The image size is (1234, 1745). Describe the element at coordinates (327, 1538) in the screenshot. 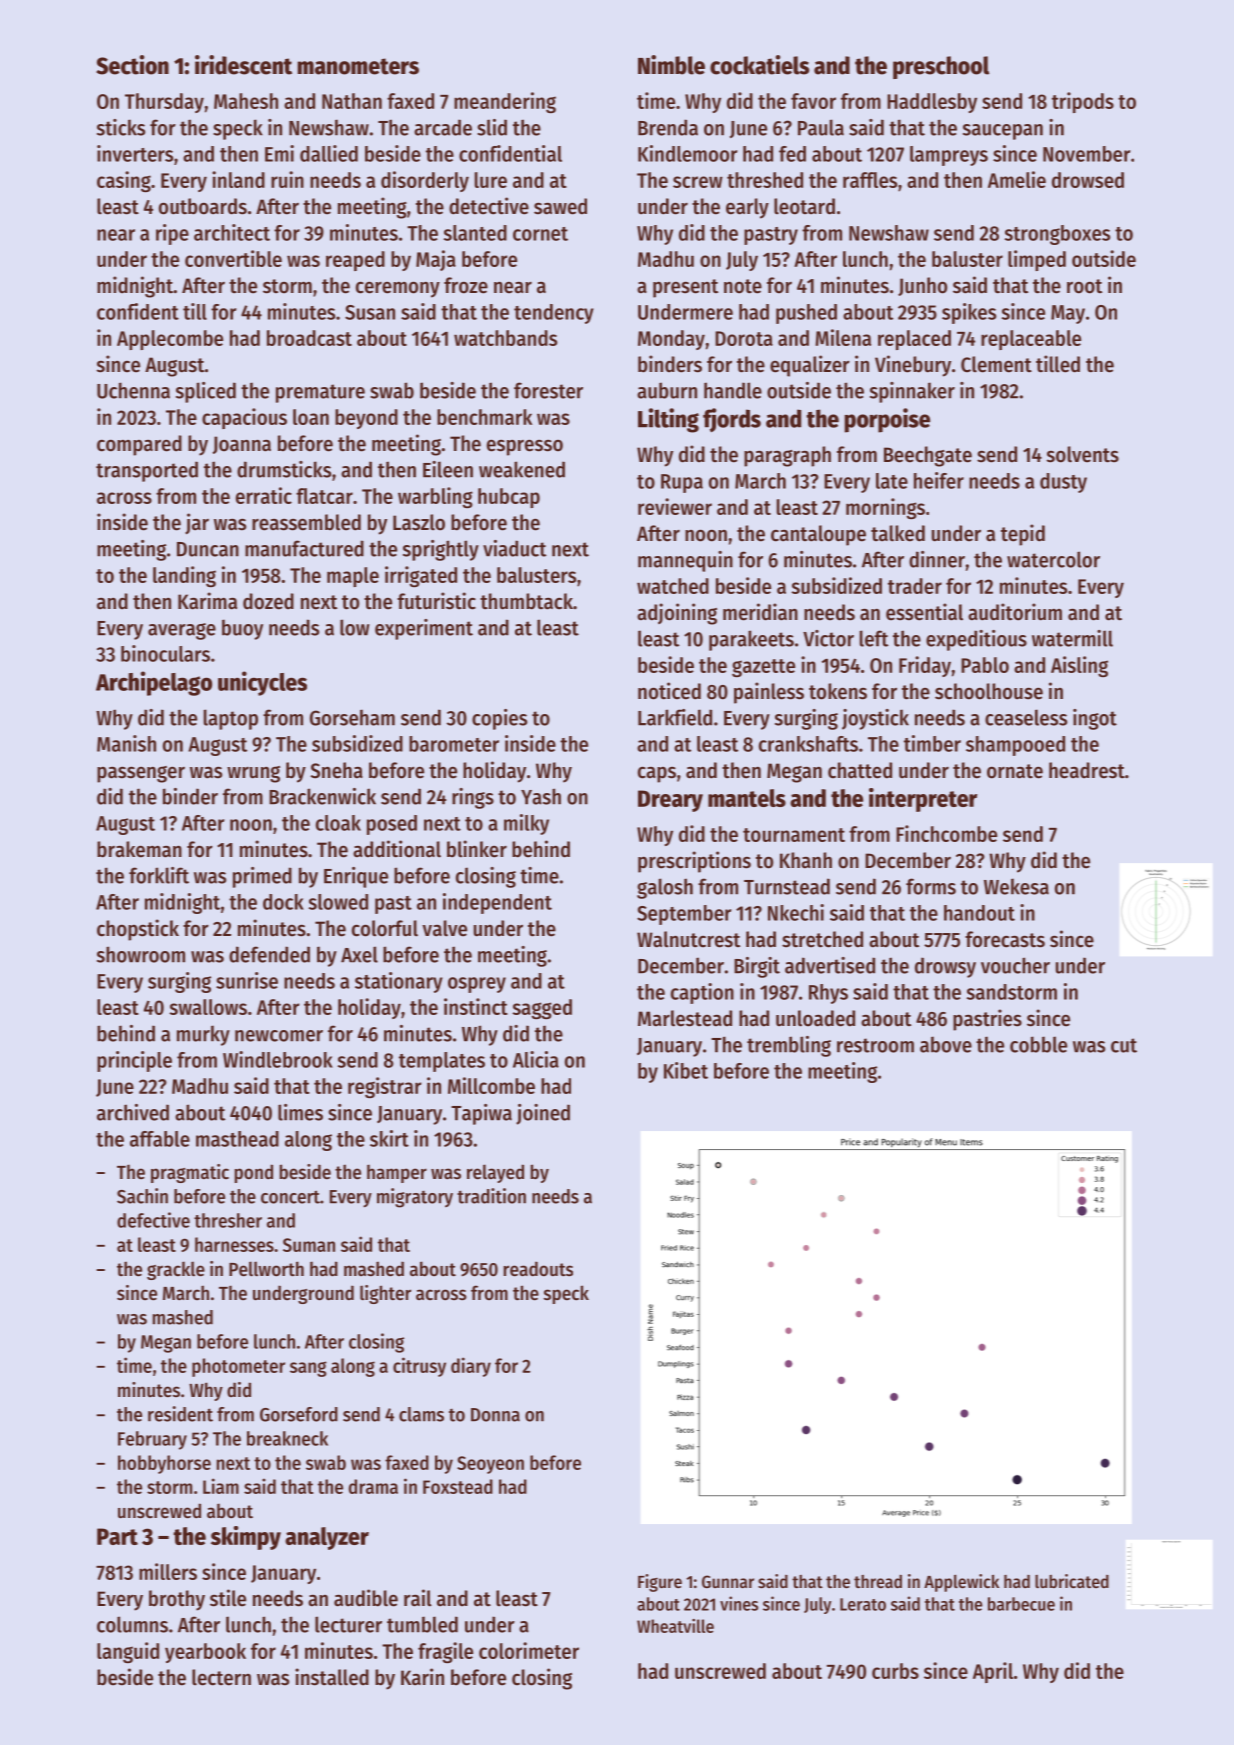

I see `analyzer` at that location.
